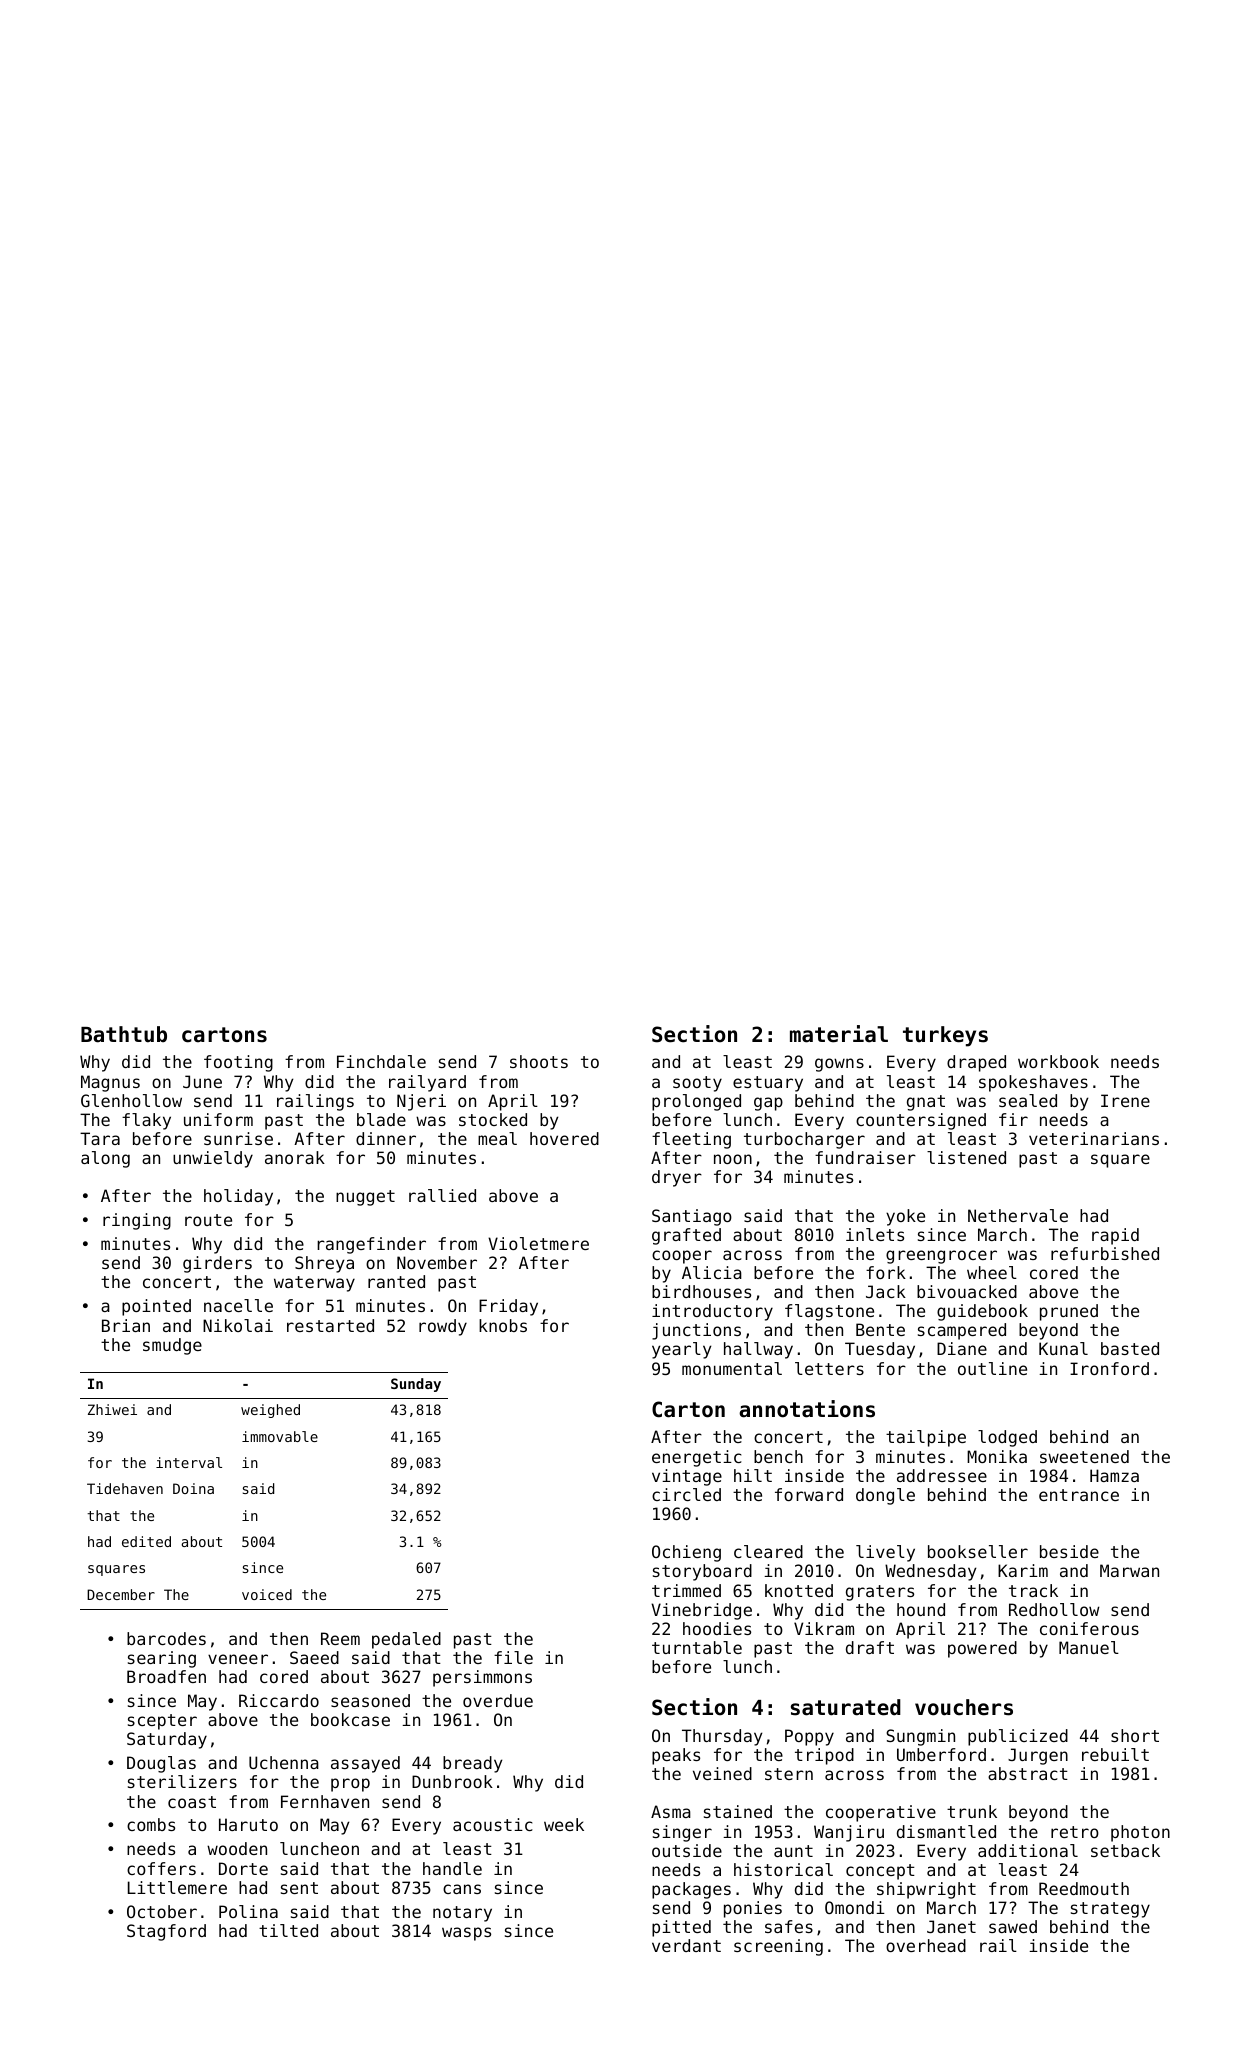  I want to click on Bathtub, so click(124, 1034).
